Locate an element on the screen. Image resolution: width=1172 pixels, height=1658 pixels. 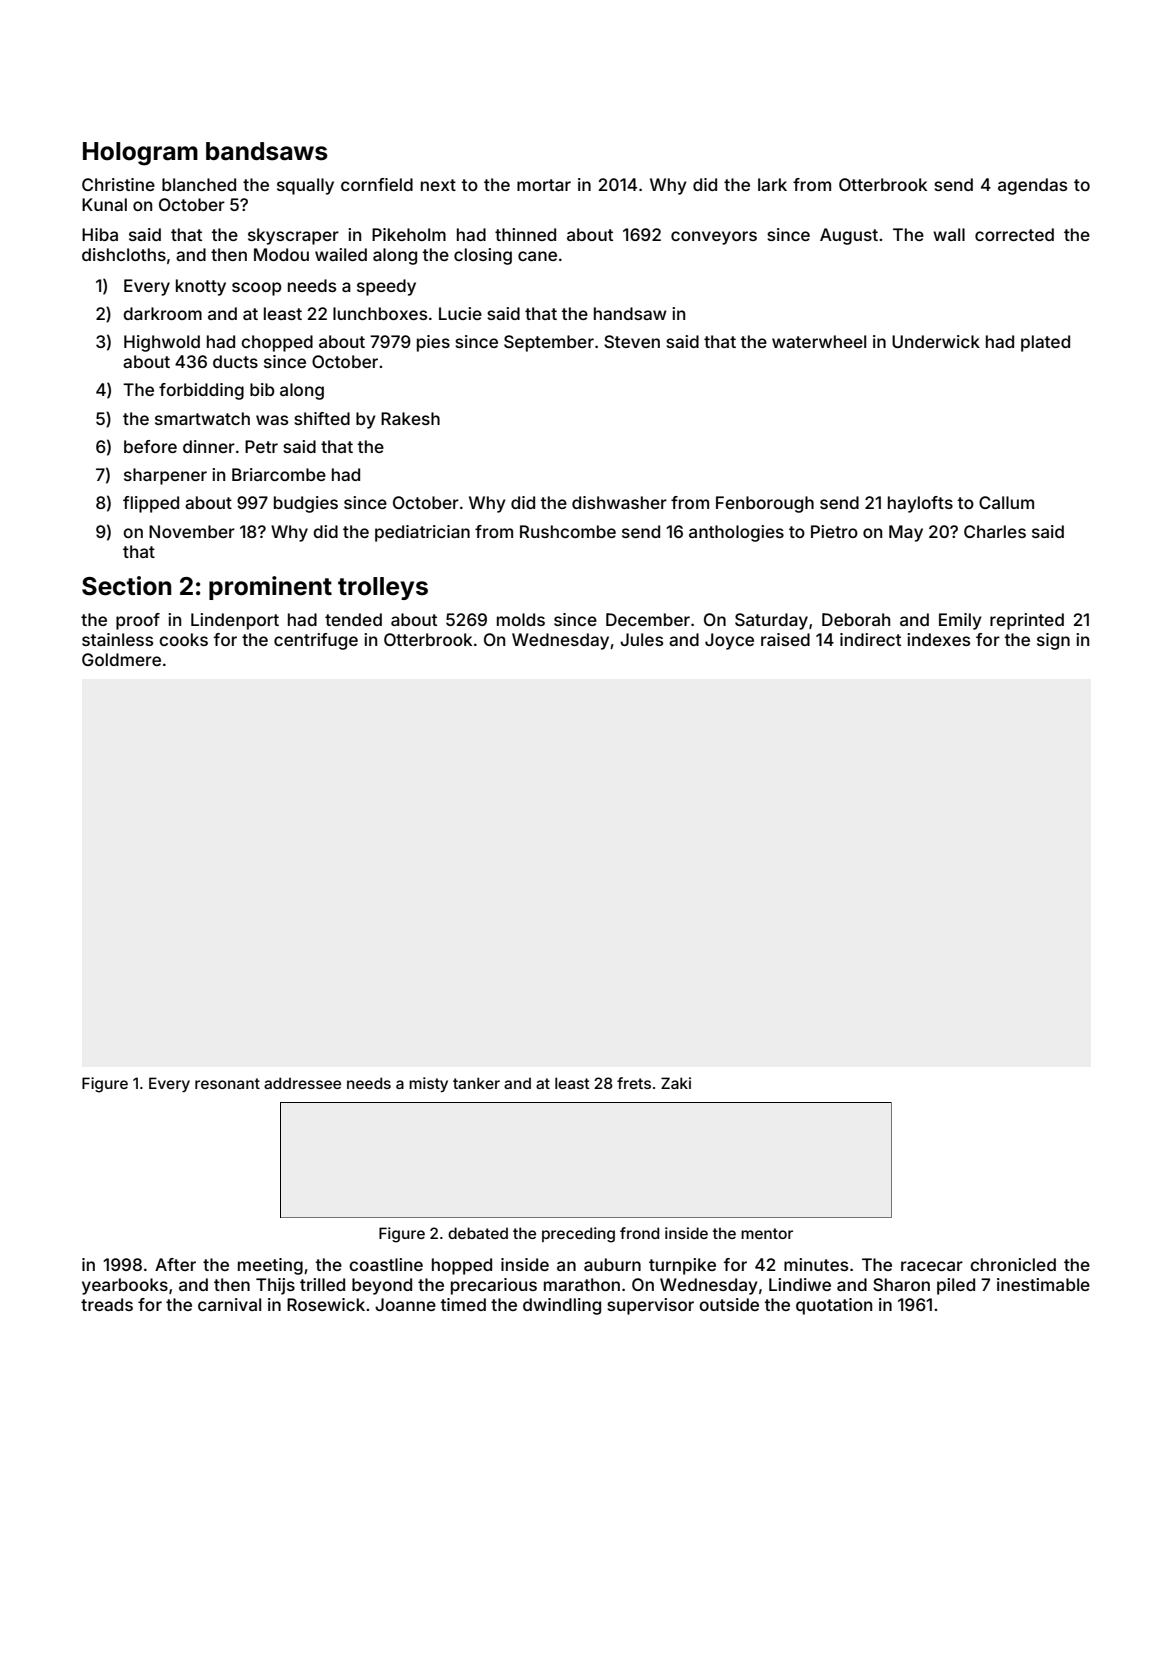
Goldmere is located at coordinates (121, 659).
